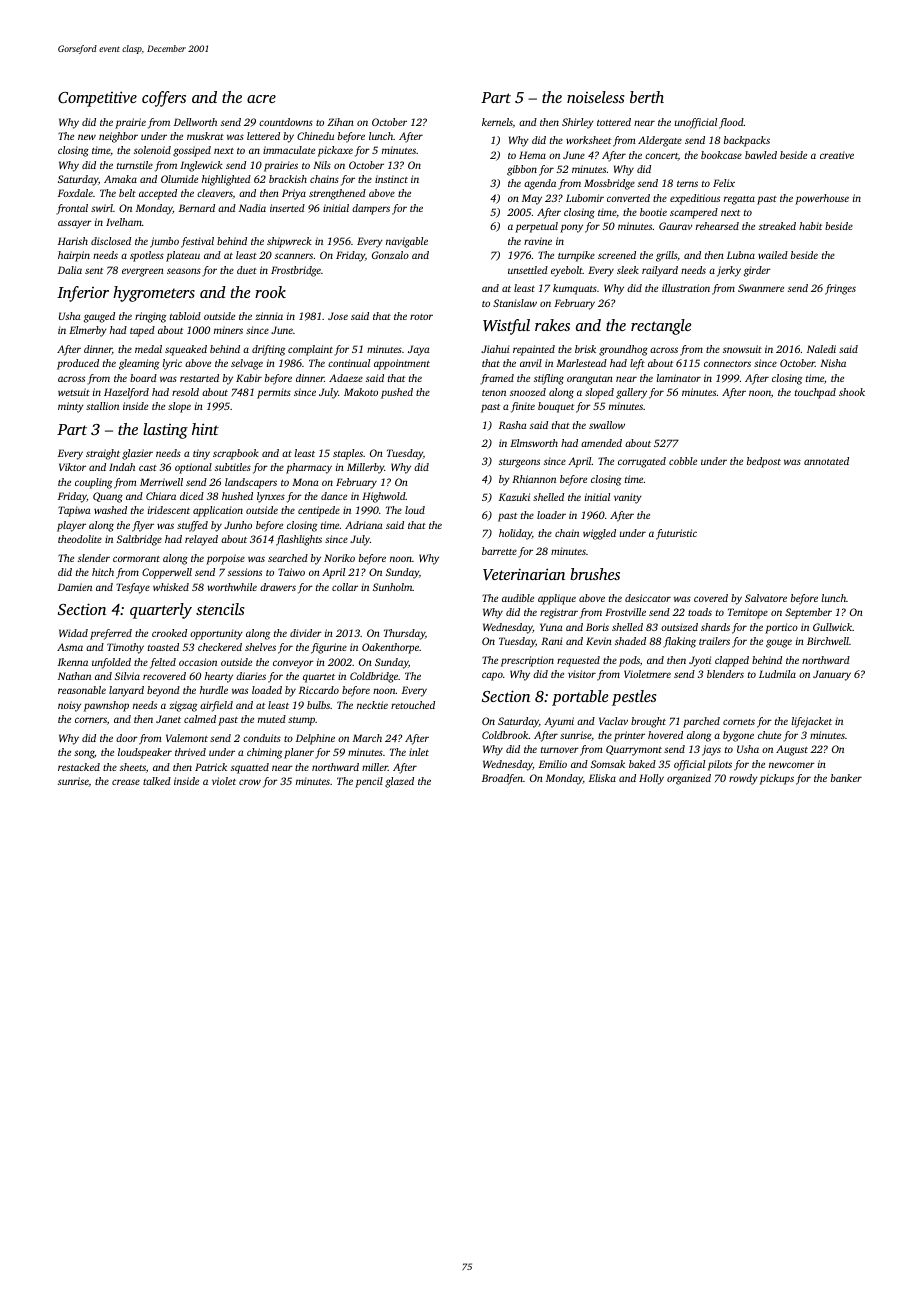 This document has width=924, height=1308. I want to click on staples, so click(348, 454).
